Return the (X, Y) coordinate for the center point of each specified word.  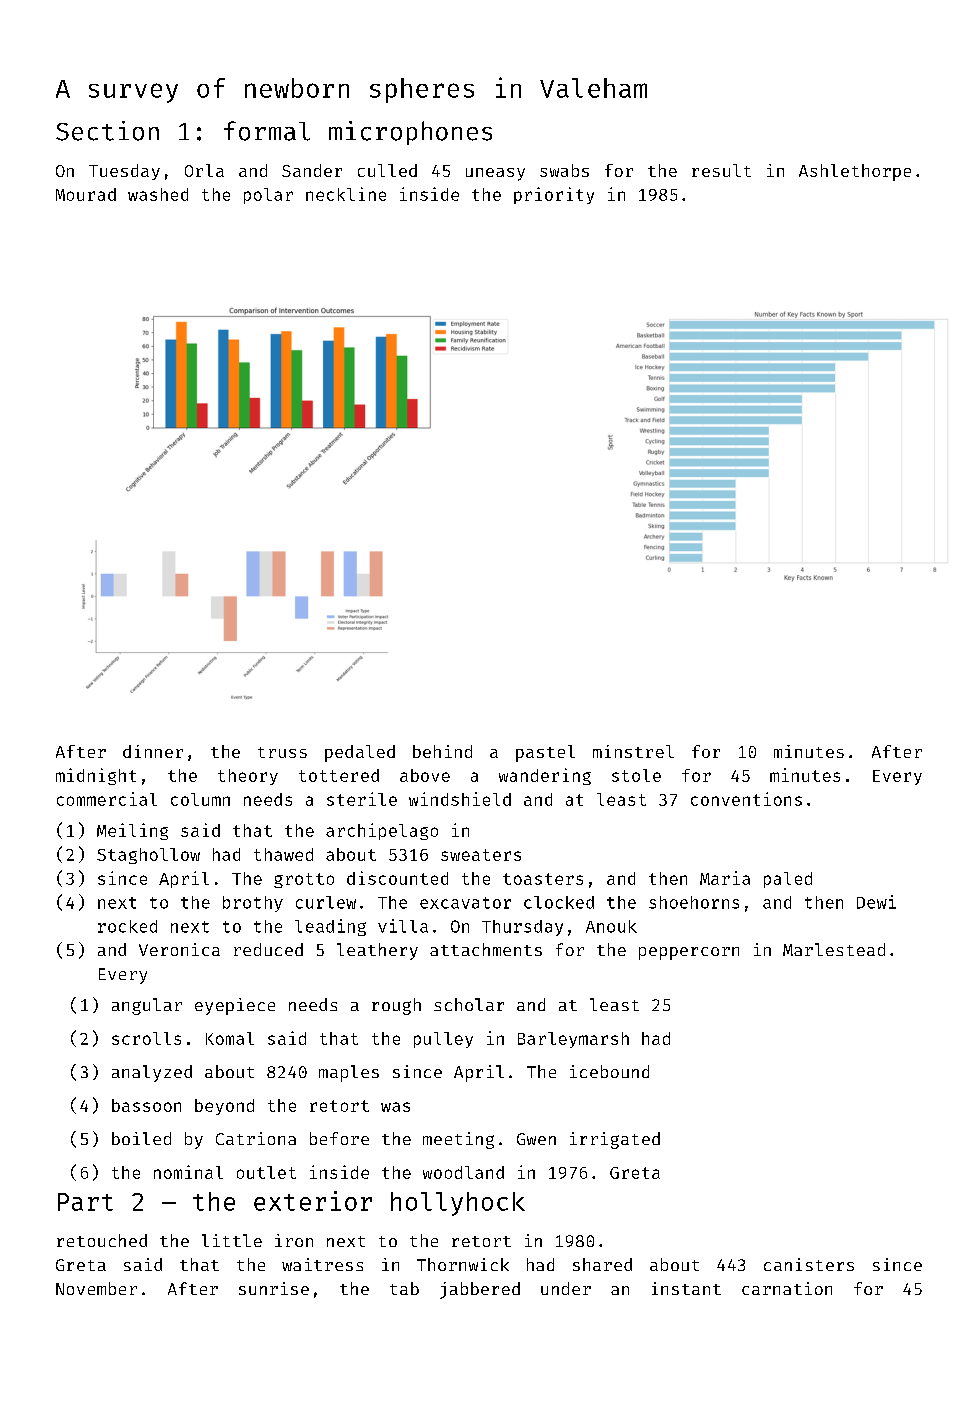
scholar (469, 1004)
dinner (153, 751)
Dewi (876, 902)
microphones (410, 133)
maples (349, 1073)
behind (442, 751)
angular (147, 1006)
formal (267, 131)
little (232, 1240)
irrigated (615, 1140)
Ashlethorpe (855, 172)
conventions (746, 799)
